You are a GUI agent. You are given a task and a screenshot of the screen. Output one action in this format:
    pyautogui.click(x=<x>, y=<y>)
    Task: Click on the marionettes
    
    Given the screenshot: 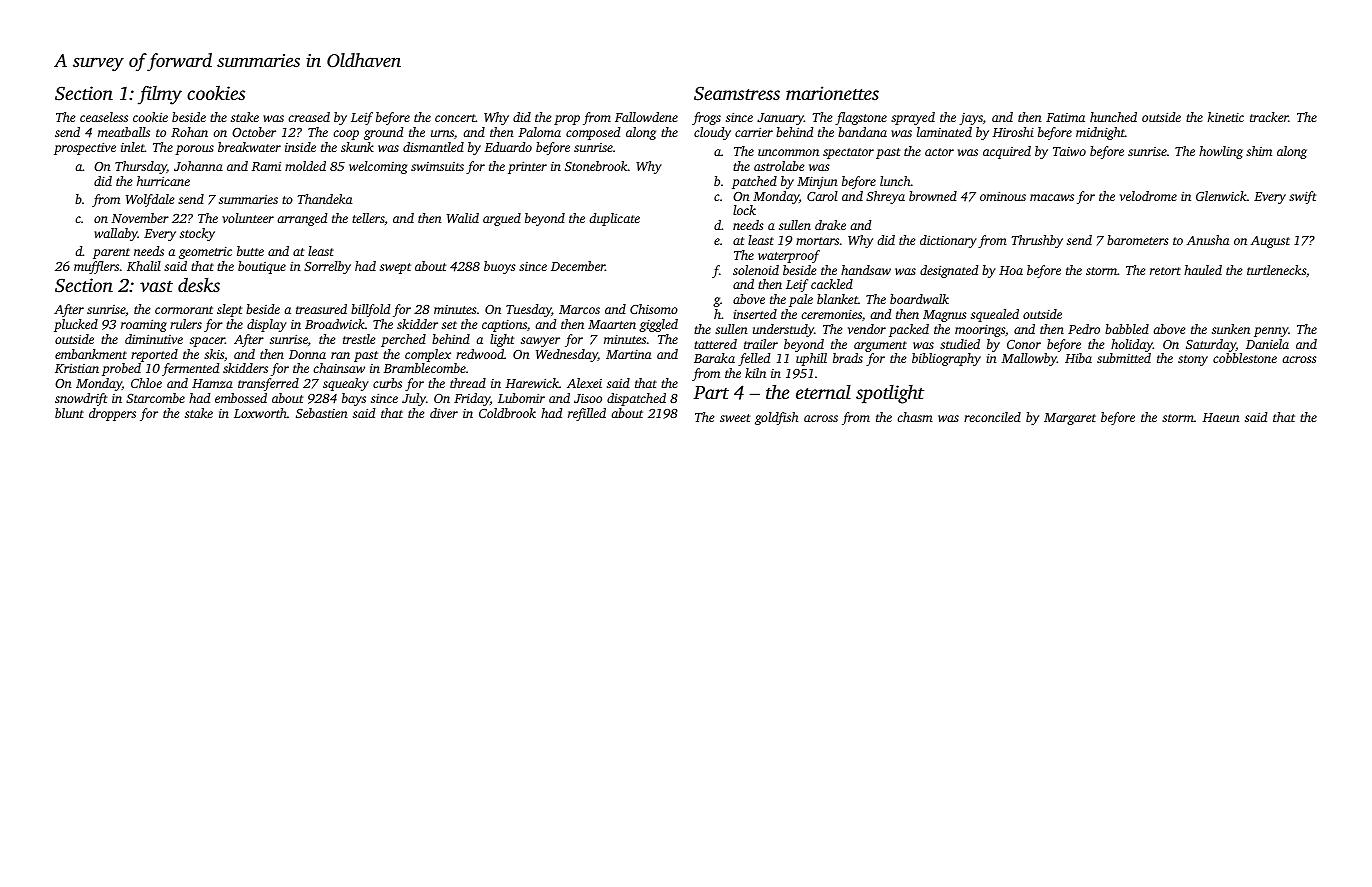 What is the action you would take?
    pyautogui.click(x=832, y=93)
